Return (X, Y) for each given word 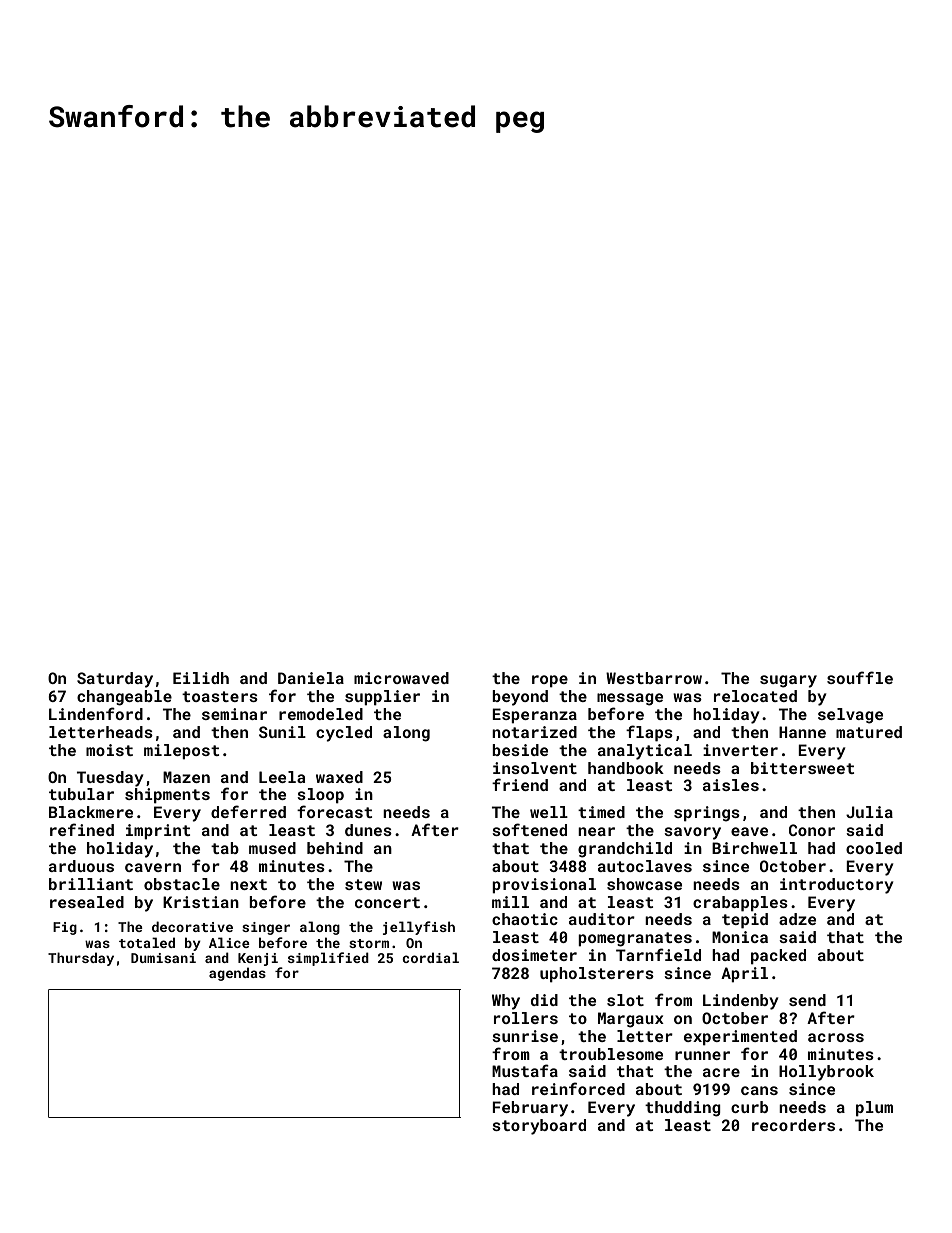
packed (778, 957)
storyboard (539, 1127)
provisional (544, 885)
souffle (860, 677)
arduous (81, 866)
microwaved (401, 678)
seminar (234, 714)
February (530, 1109)
